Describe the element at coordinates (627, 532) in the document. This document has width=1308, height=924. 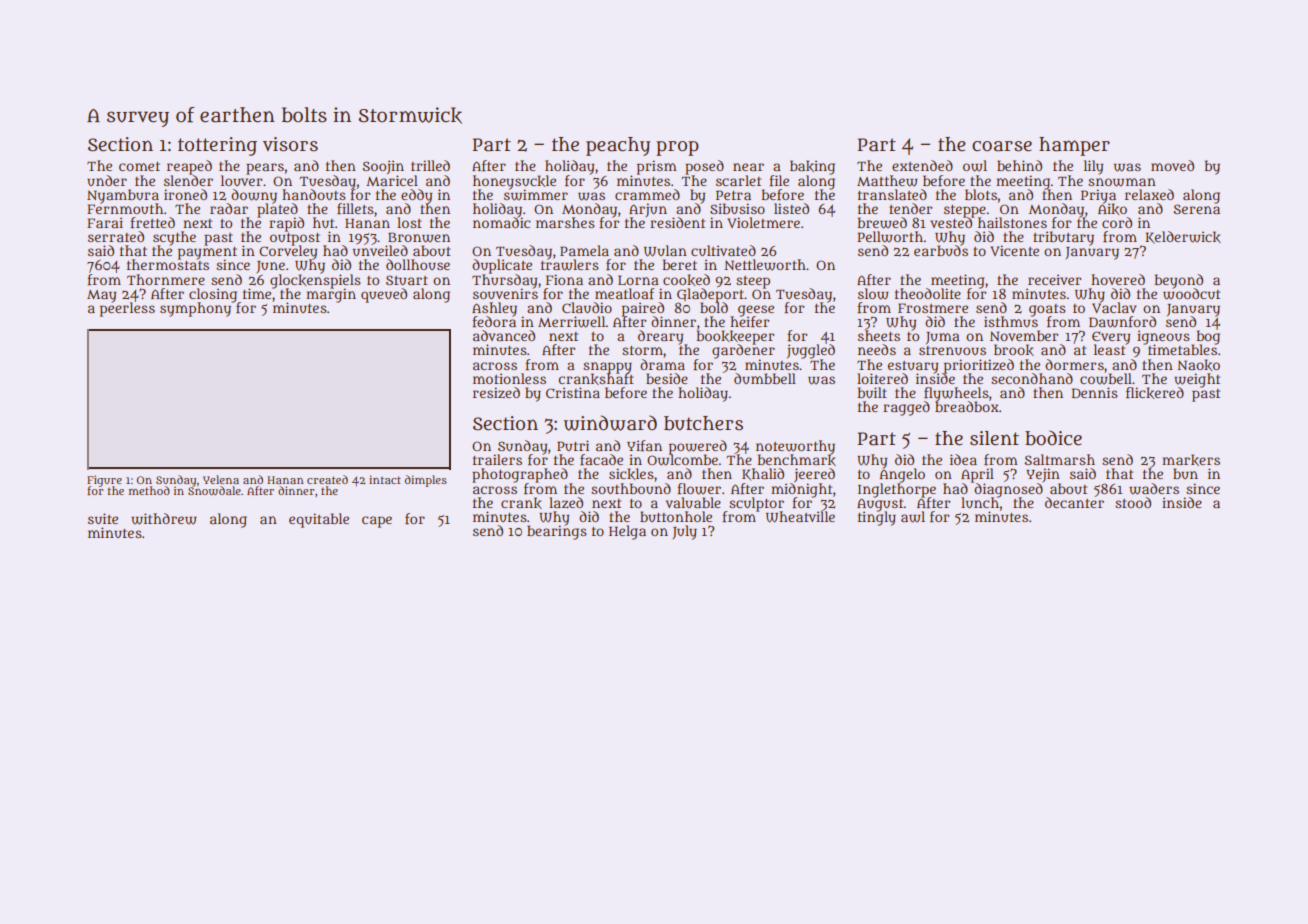
I see `Helga` at that location.
